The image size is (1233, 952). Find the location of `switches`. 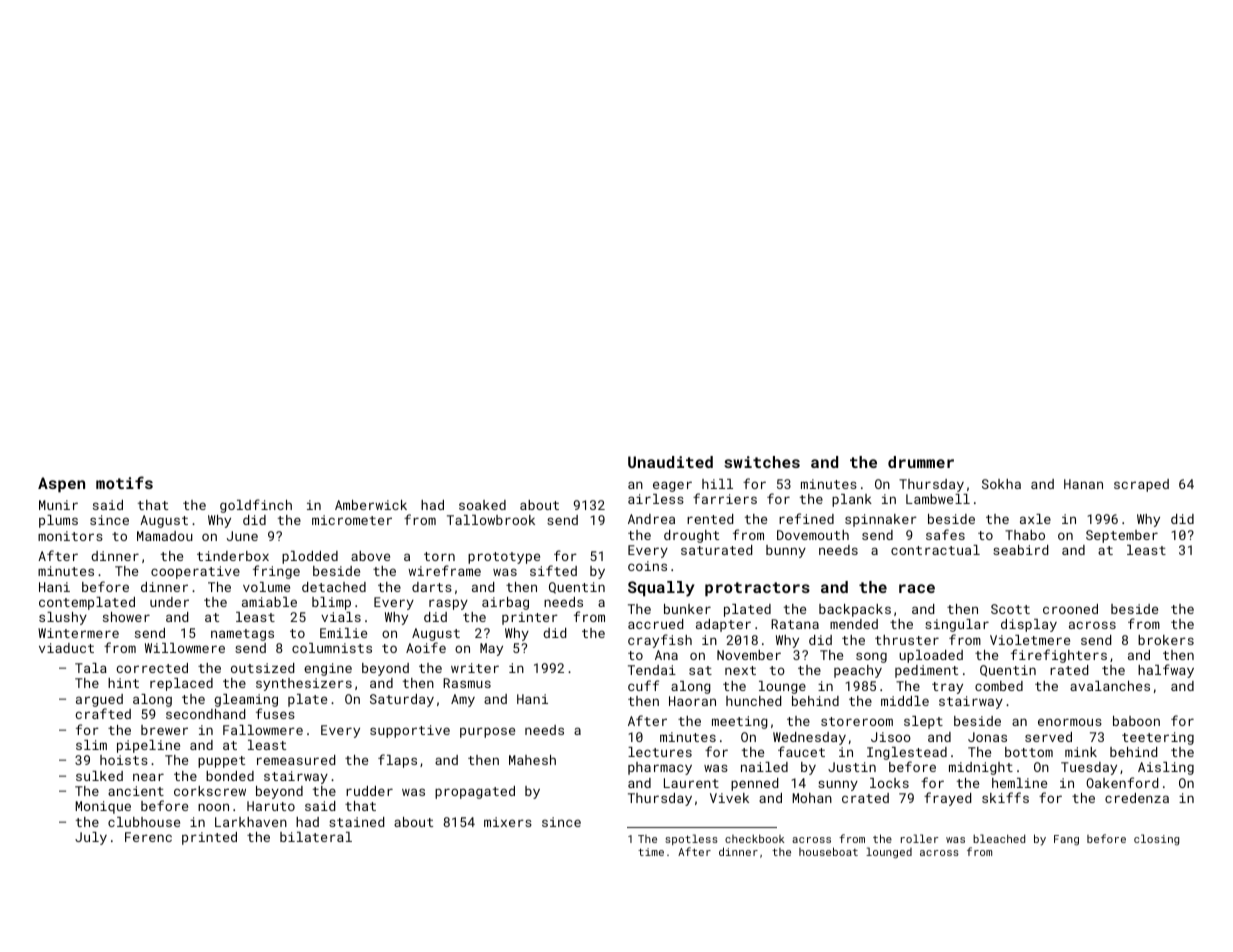

switches is located at coordinates (762, 462).
